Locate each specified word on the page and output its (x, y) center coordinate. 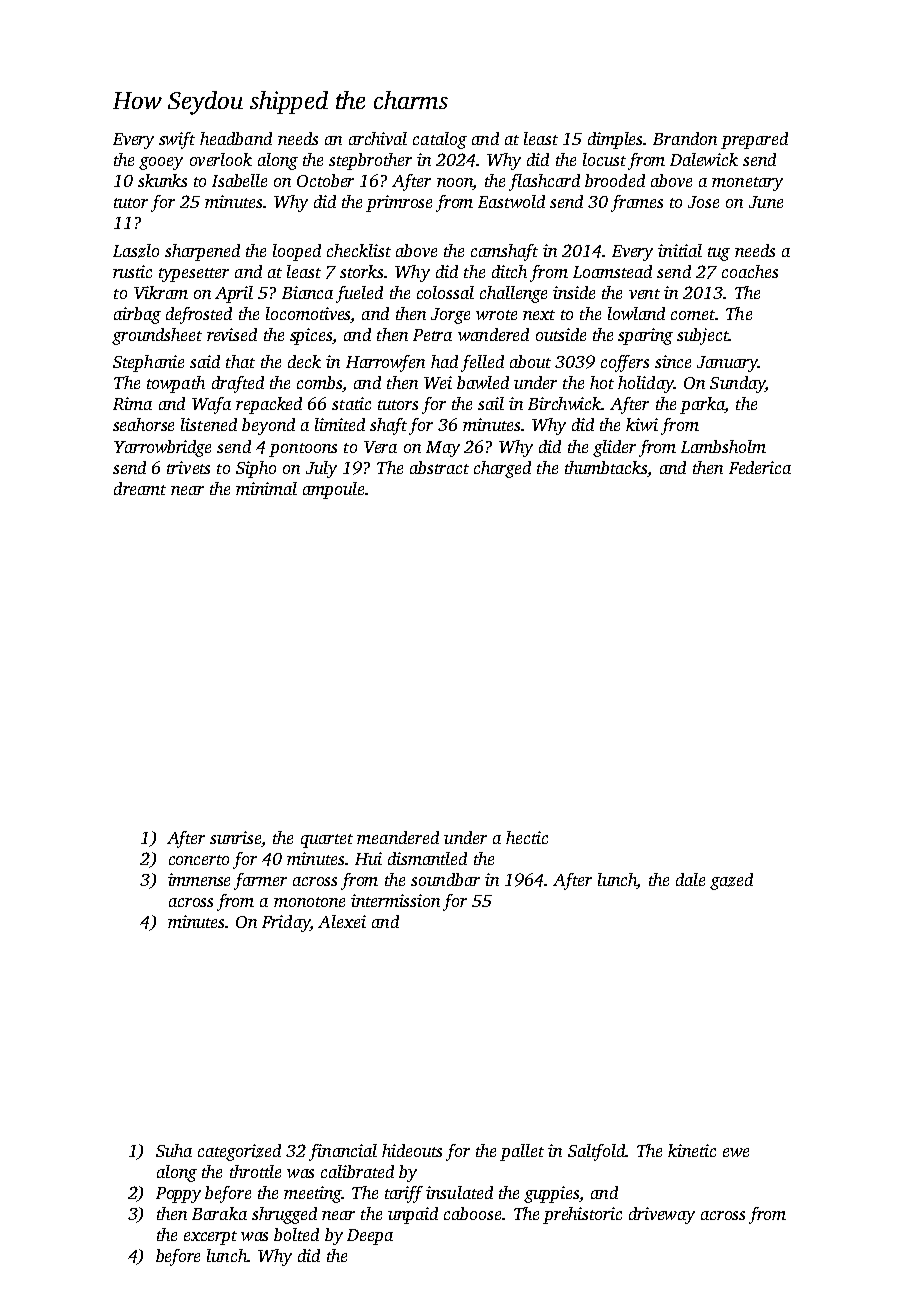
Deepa (370, 1237)
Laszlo (136, 251)
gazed (731, 881)
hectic (527, 837)
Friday (286, 923)
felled (482, 363)
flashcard (544, 182)
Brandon (685, 138)
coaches (750, 271)
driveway (662, 1215)
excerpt (210, 1238)
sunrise (235, 837)
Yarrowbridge (162, 448)
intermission (395, 900)
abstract (439, 467)
